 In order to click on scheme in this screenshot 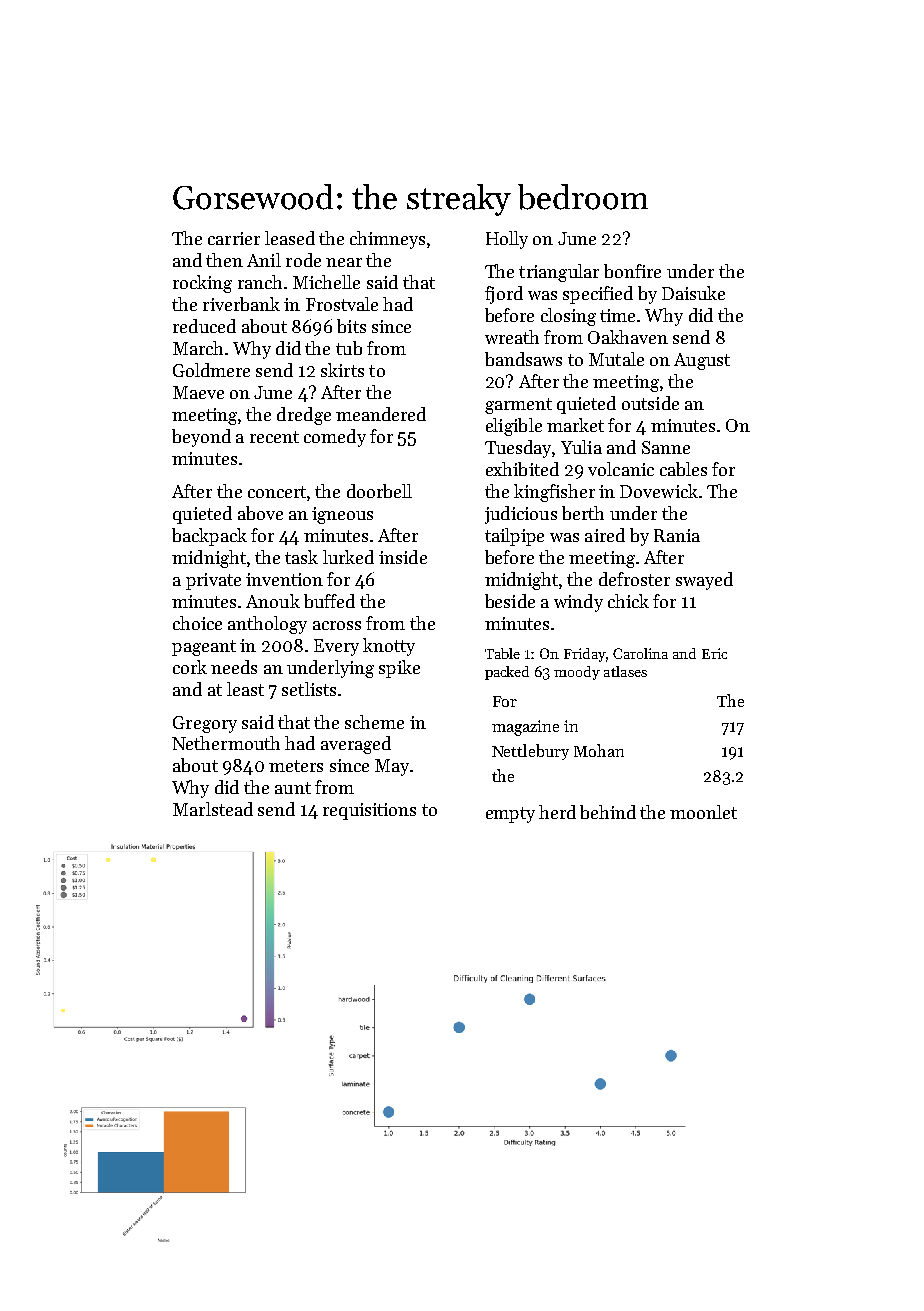, I will do `click(374, 722)`.
